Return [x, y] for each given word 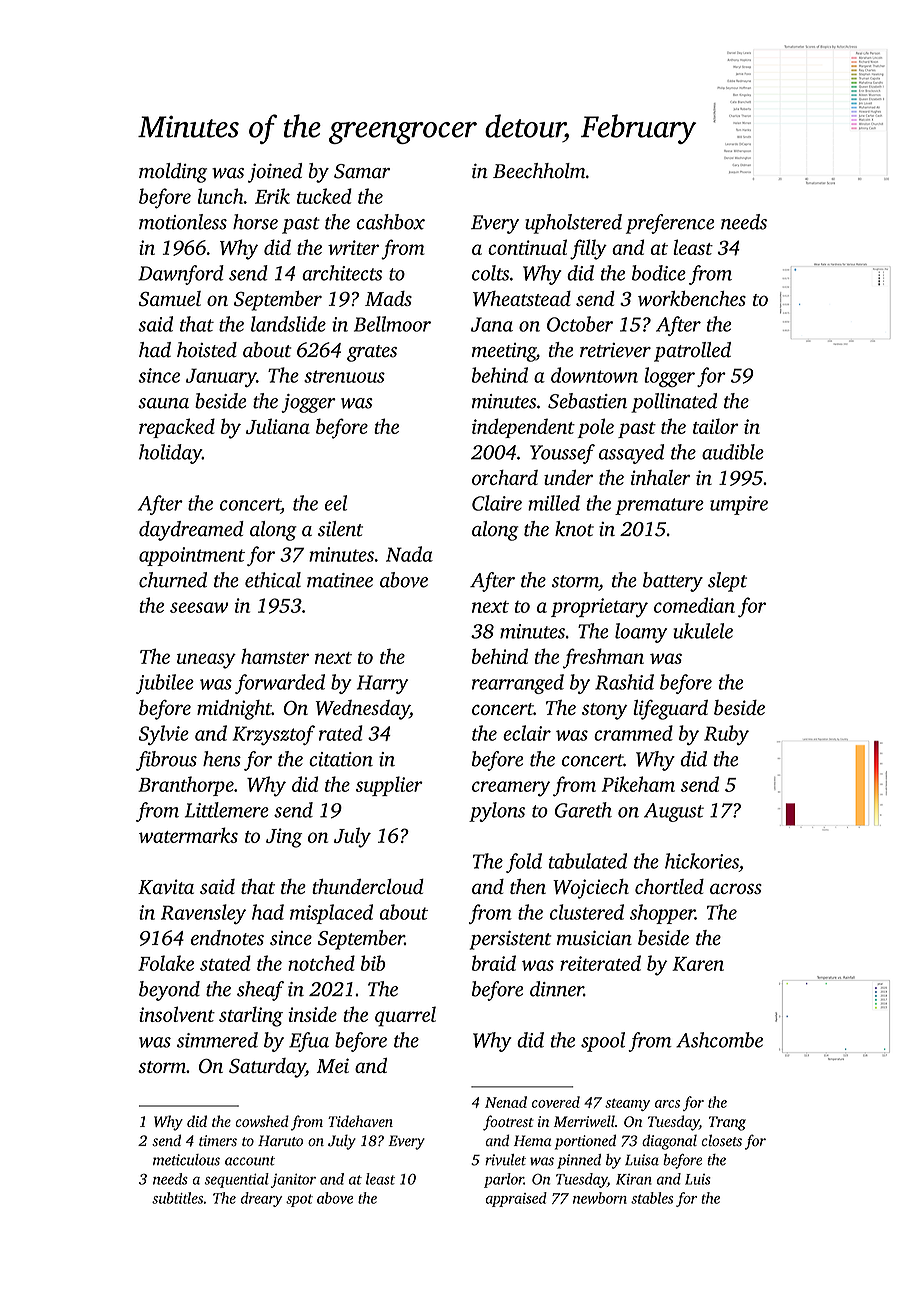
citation [341, 759]
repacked [177, 428]
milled [554, 503]
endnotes [227, 938]
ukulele [703, 631]
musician [594, 938]
